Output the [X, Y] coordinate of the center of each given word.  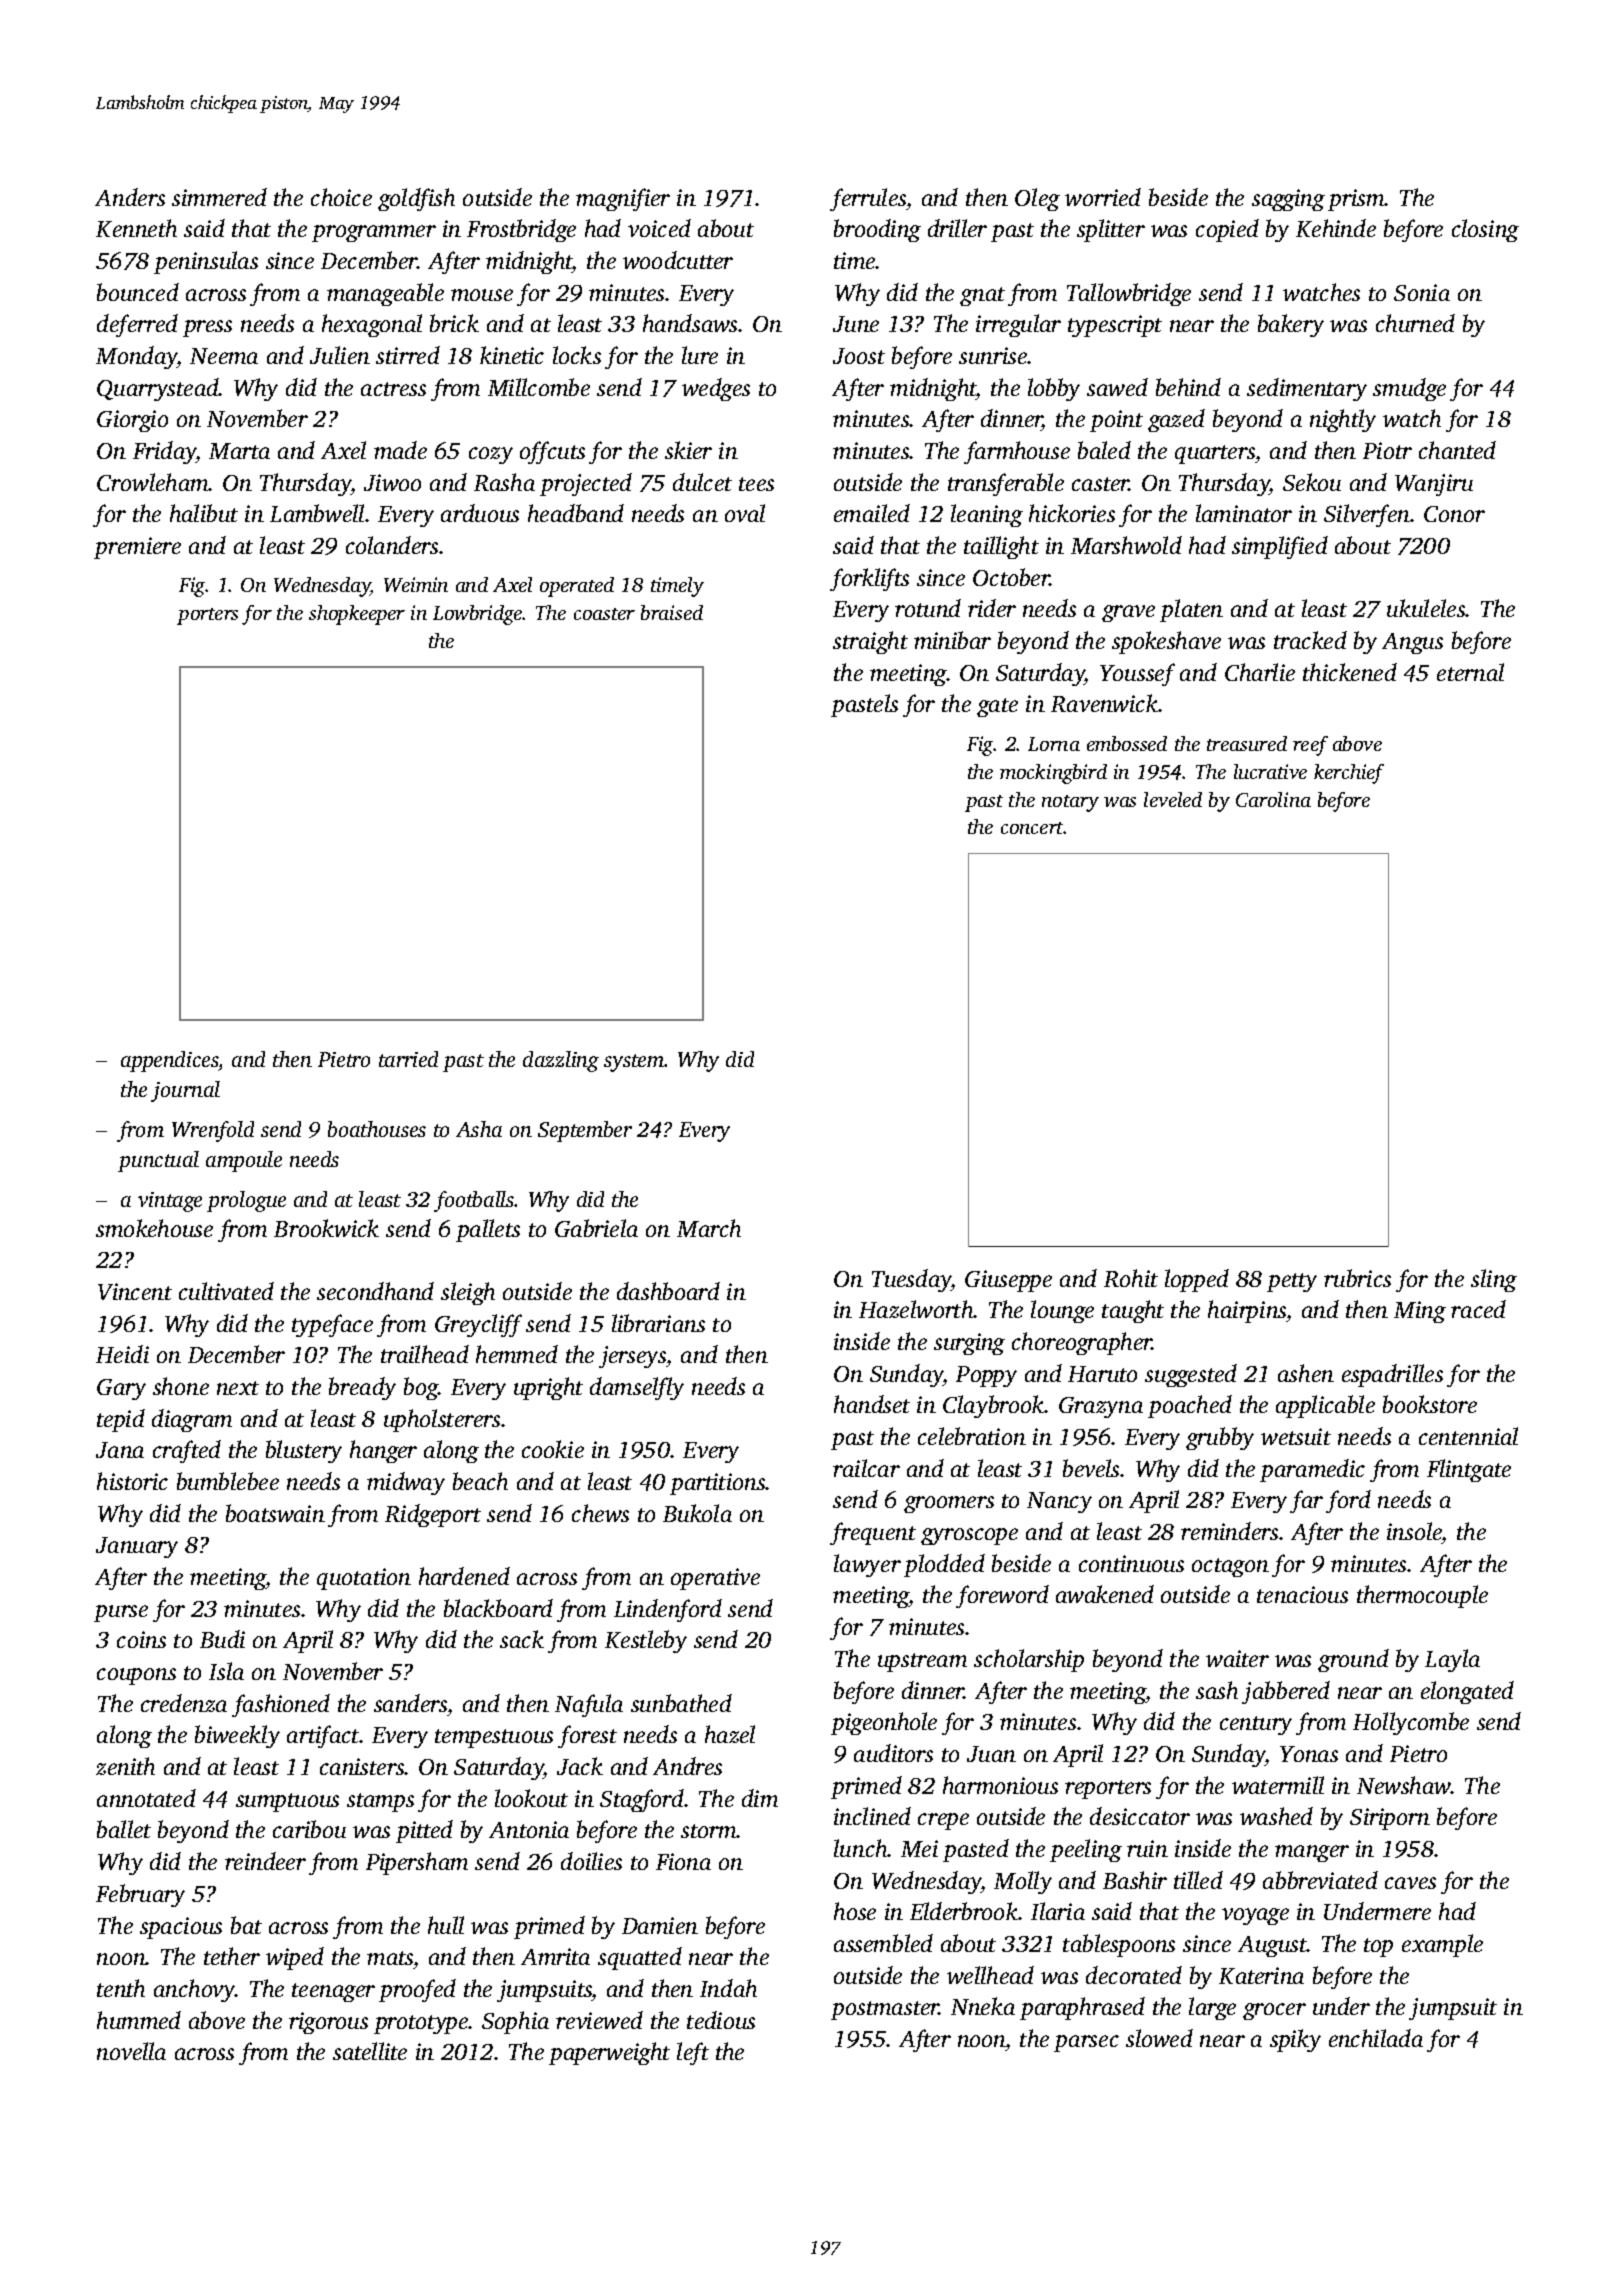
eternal [1470, 672]
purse [121, 1613]
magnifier [623, 199]
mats [390, 1960]
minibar [952, 640]
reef [1310, 746]
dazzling [561, 1061]
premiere [137, 548]
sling [1494, 1280]
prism [1356, 200]
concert [1032, 828]
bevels [1092, 1468]
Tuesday [911, 1280]
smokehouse [154, 1228]
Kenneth [136, 228]
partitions [718, 1484]
